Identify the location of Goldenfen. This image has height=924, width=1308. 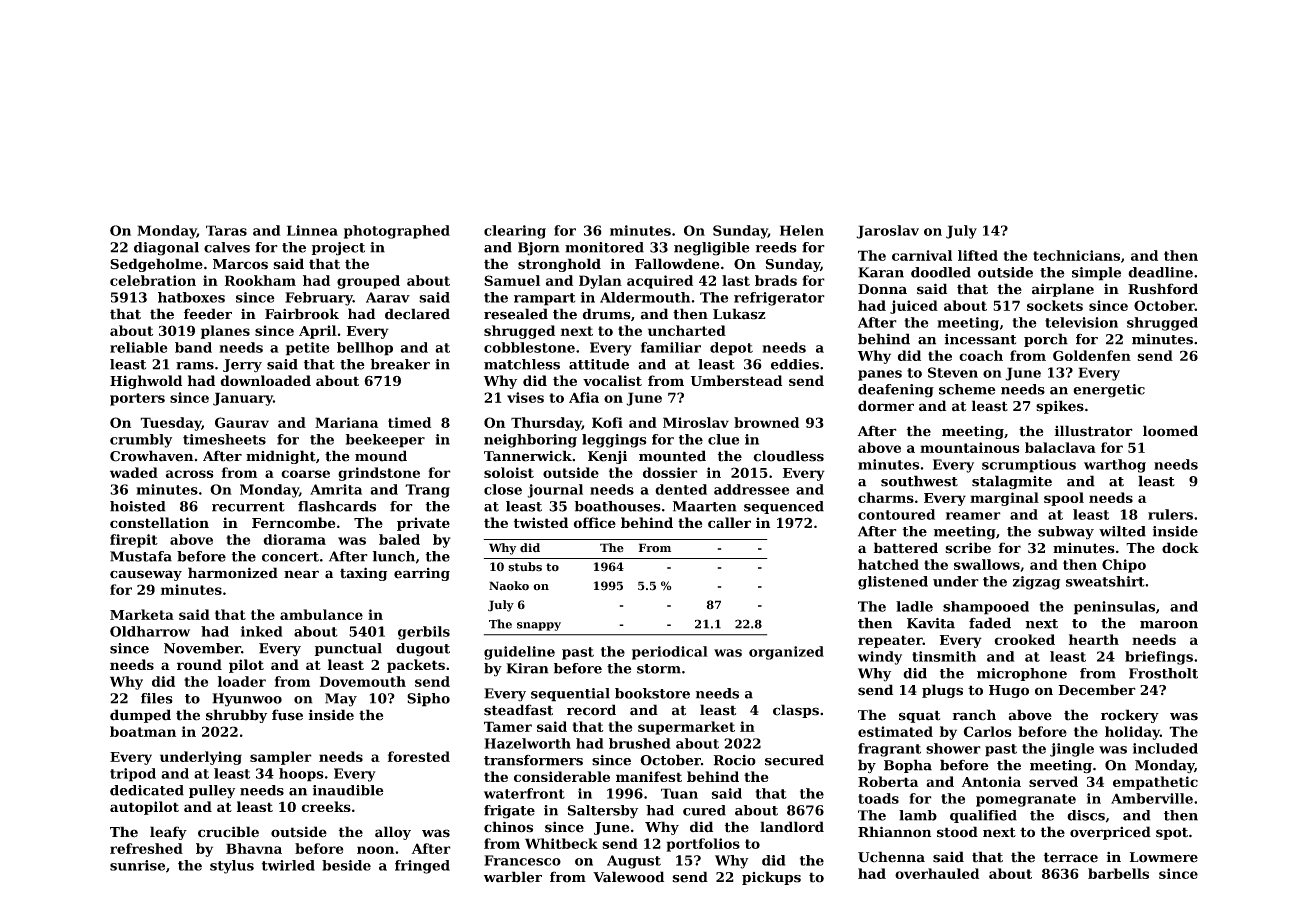
(1092, 355).
